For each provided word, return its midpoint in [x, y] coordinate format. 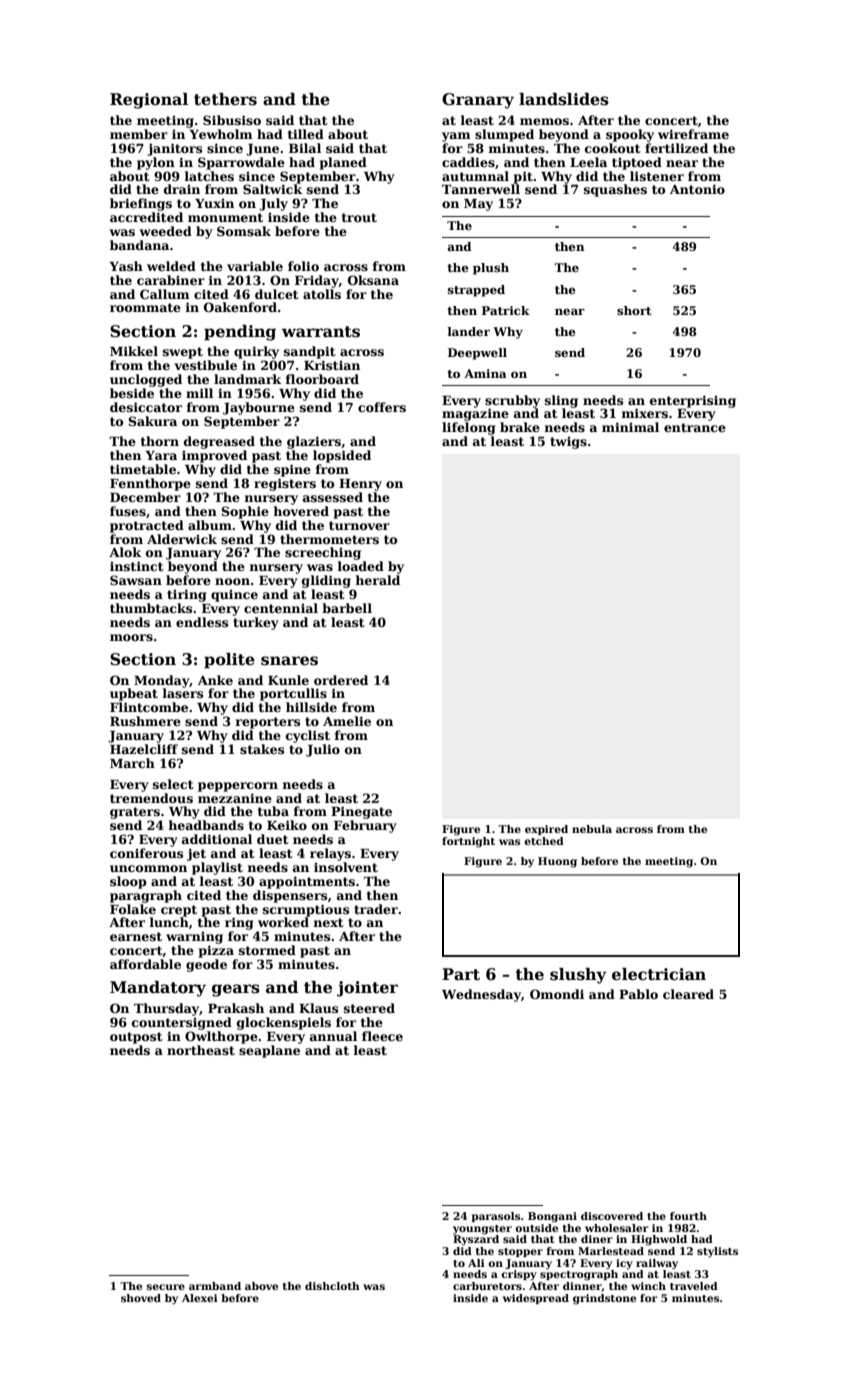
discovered [612, 1216]
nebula [592, 829]
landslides [564, 99]
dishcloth [332, 1286]
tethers [225, 99]
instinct [137, 566]
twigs [568, 443]
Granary [478, 101]
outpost [136, 1038]
